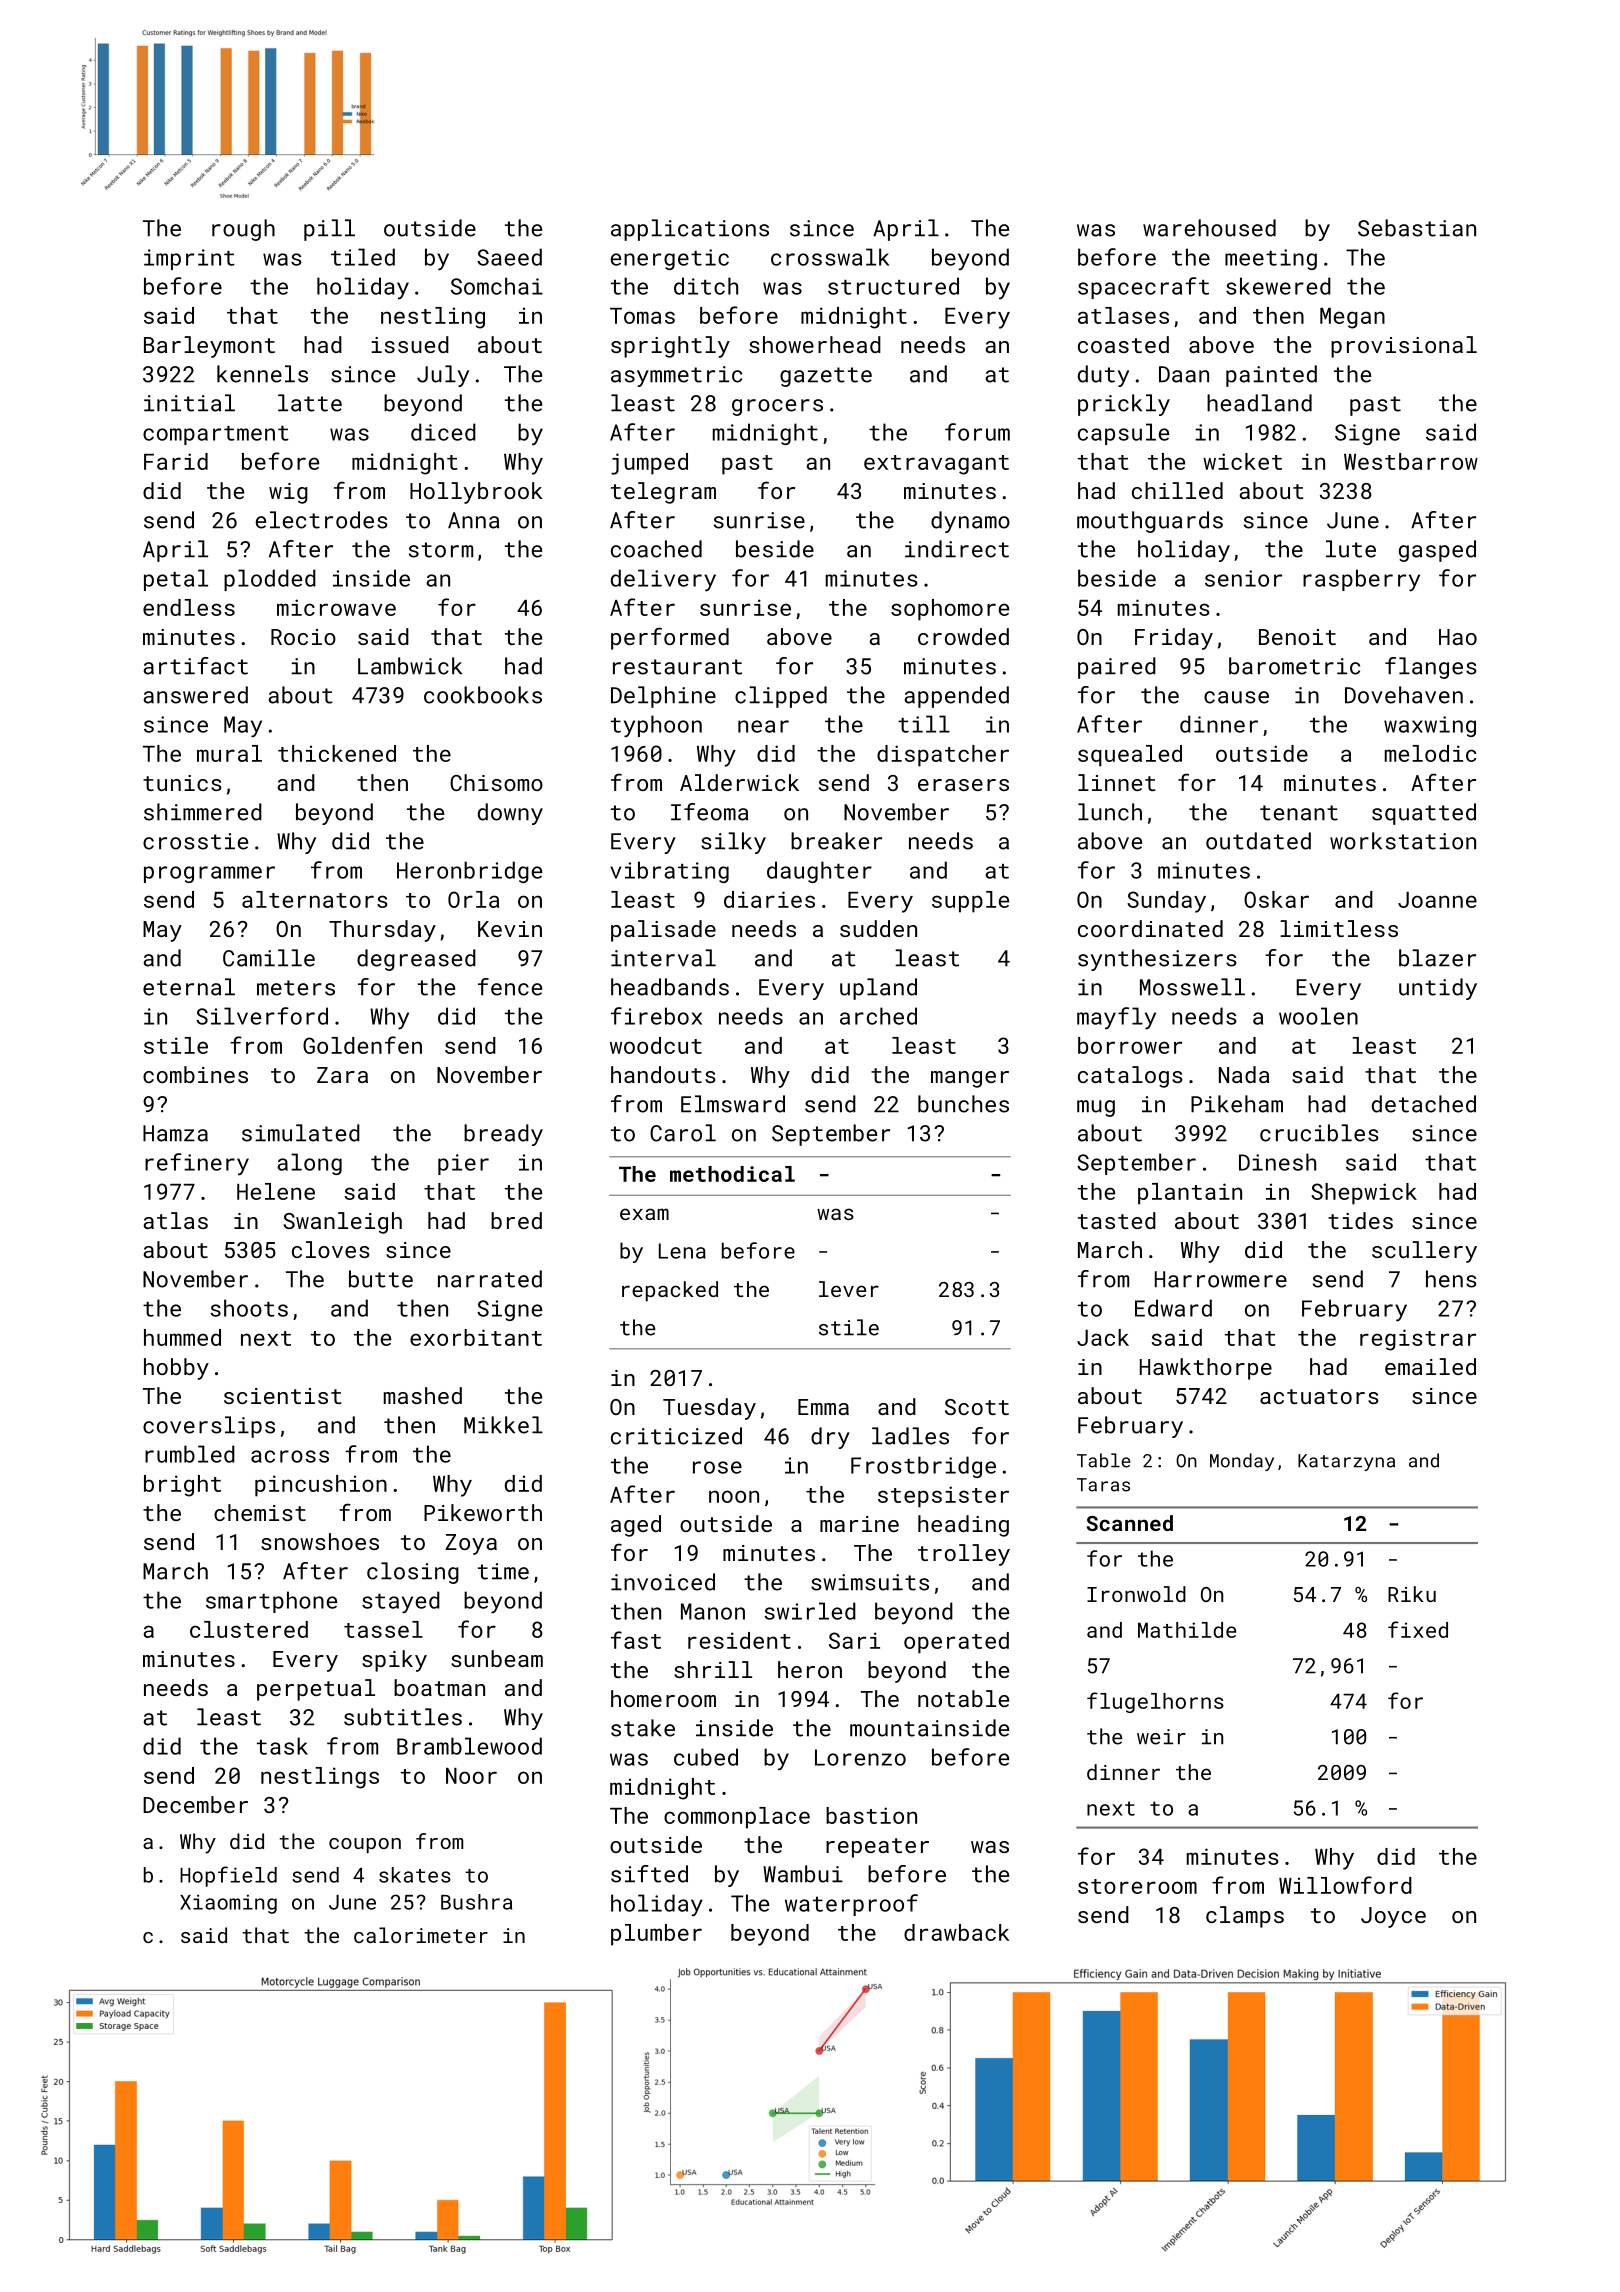 The width and height of the screenshot is (1620, 2292). What do you see at coordinates (1361, 580) in the screenshot?
I see `raspberry` at bounding box center [1361, 580].
